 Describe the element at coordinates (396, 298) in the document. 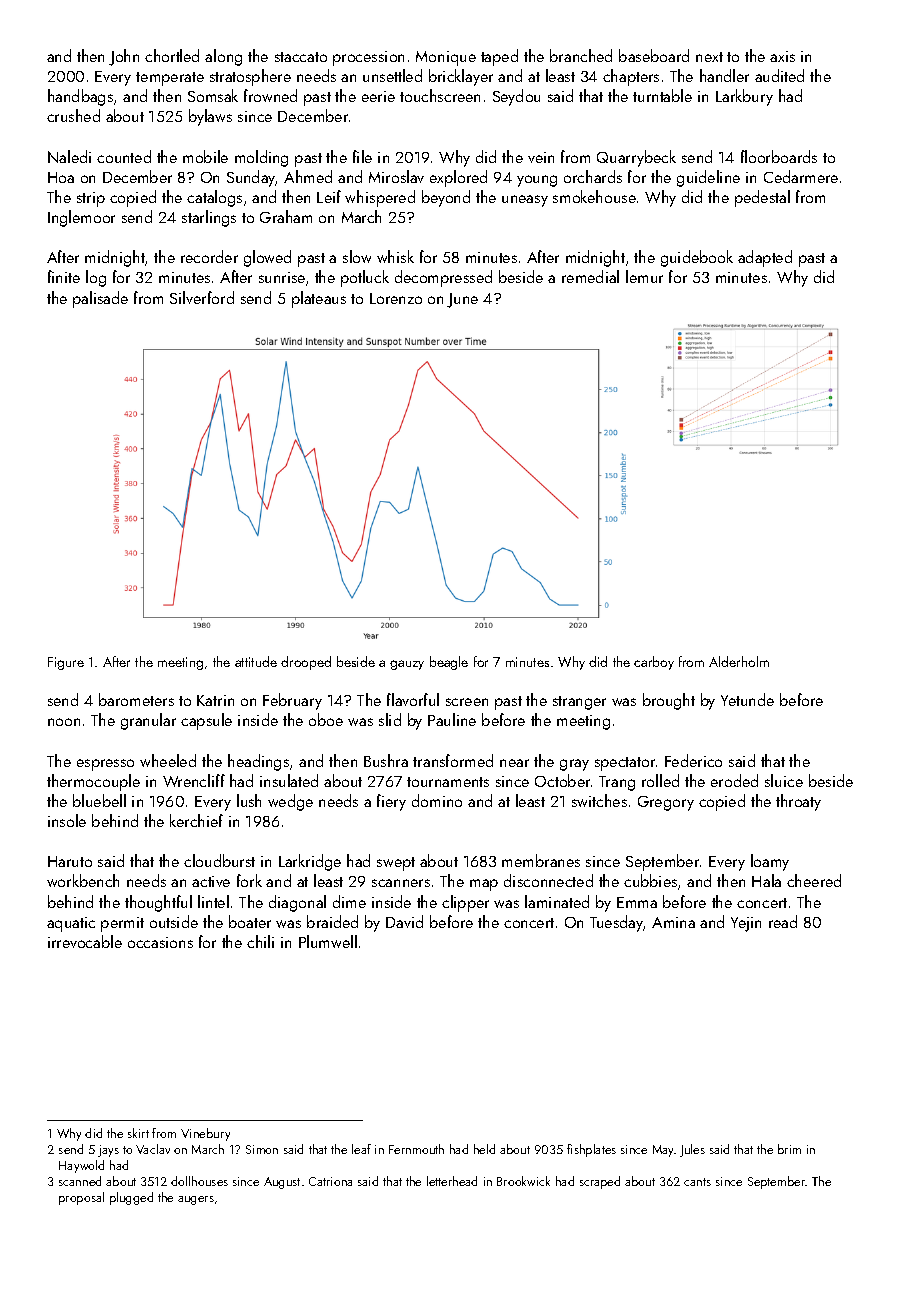

I see `Lorenzo` at that location.
